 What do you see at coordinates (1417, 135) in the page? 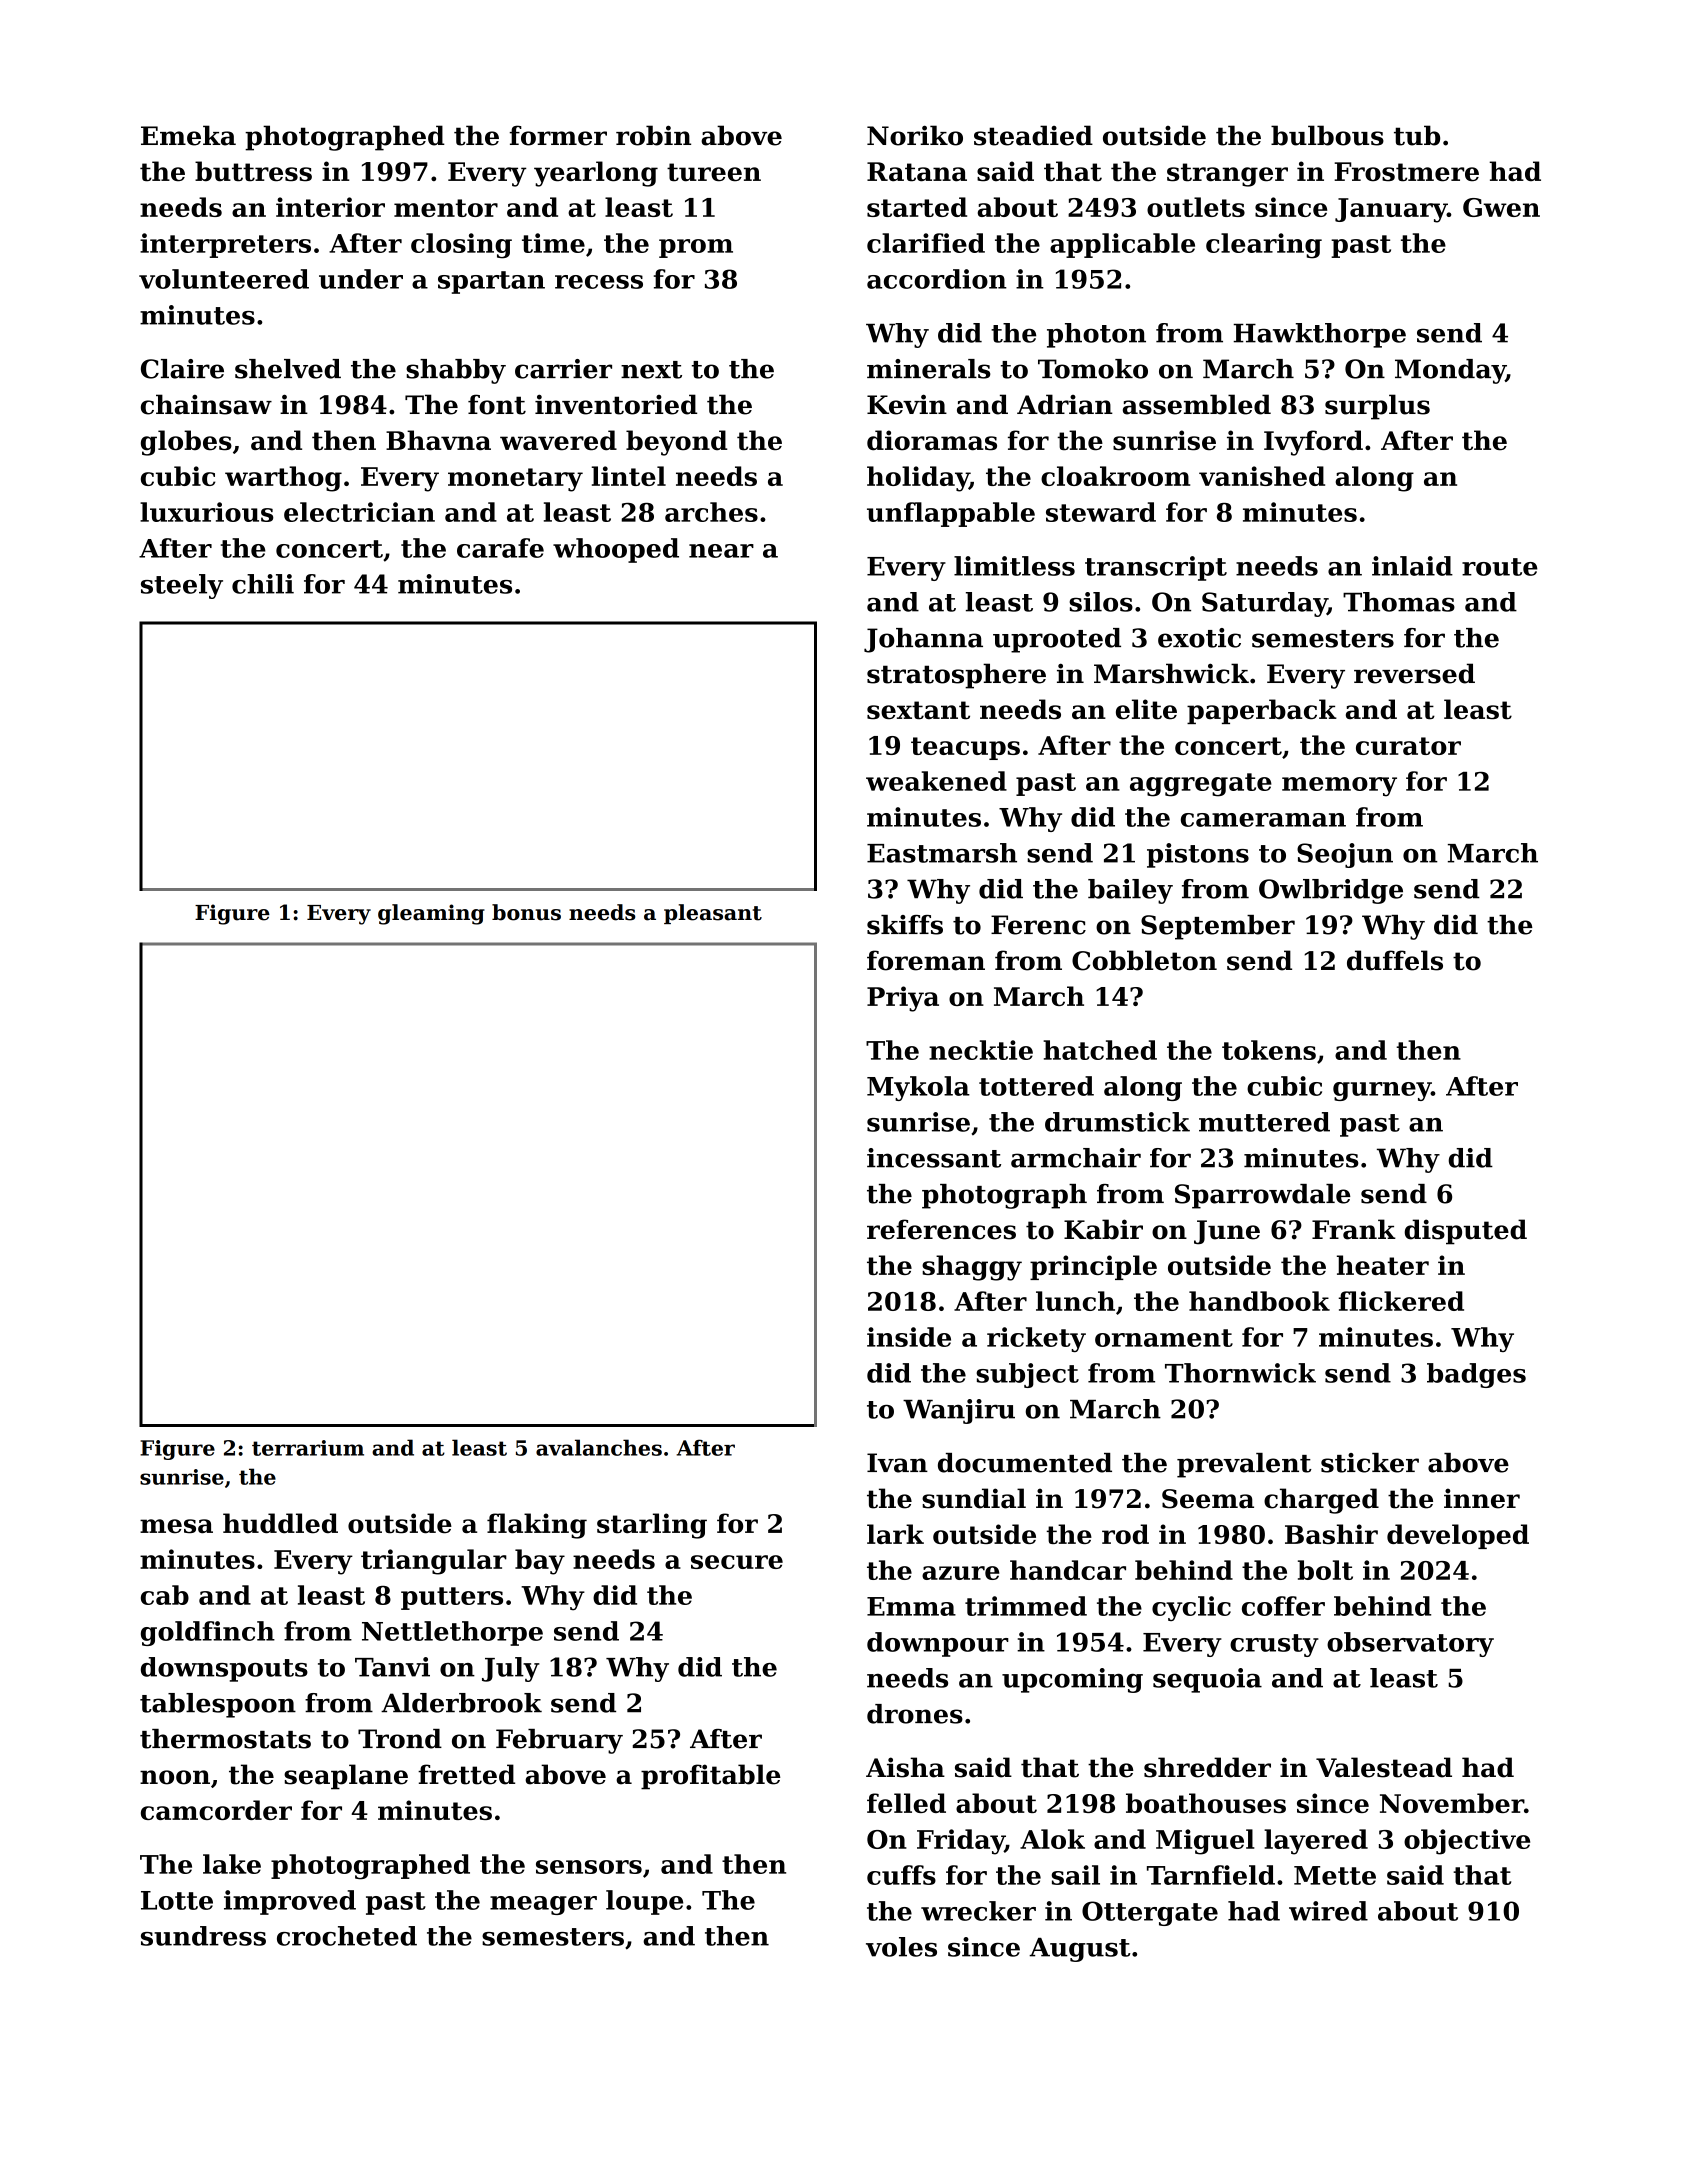
I see `tub` at bounding box center [1417, 135].
